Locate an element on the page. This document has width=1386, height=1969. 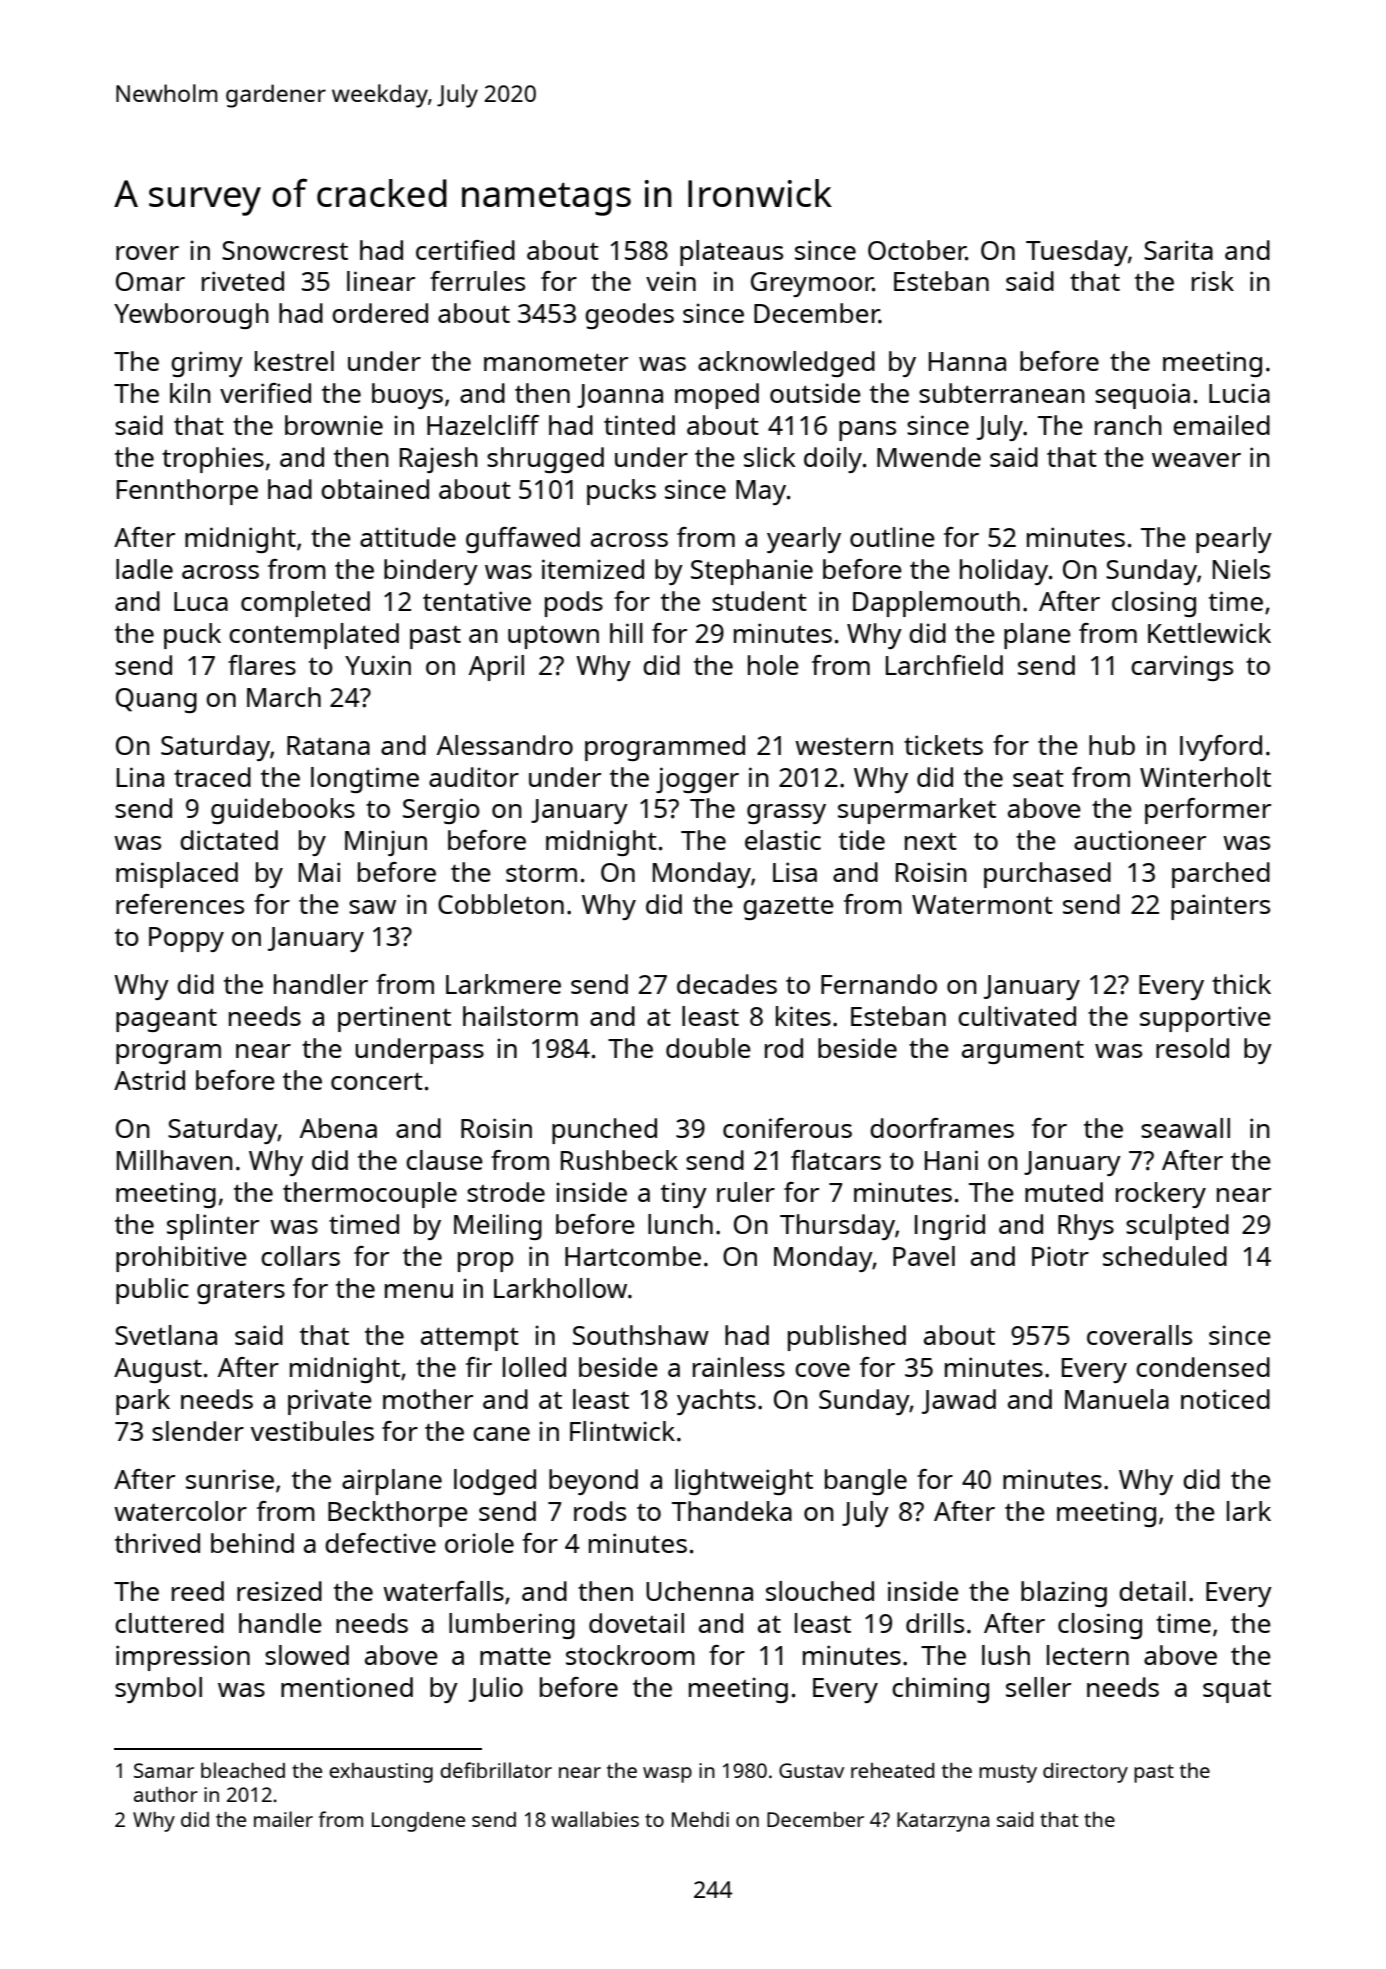
Gustav is located at coordinates (811, 1770).
